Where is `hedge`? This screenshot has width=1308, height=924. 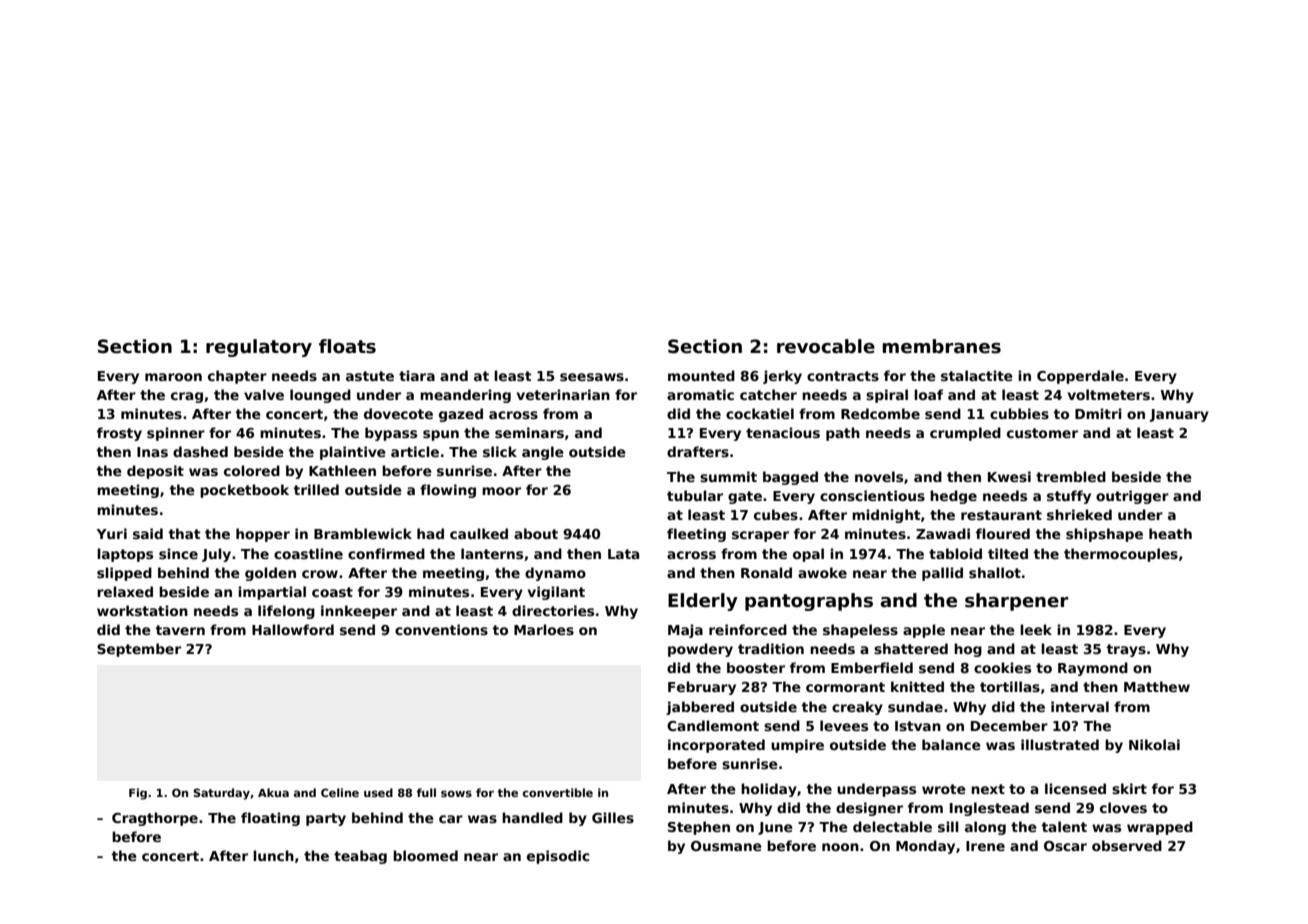
hedge is located at coordinates (953, 497).
